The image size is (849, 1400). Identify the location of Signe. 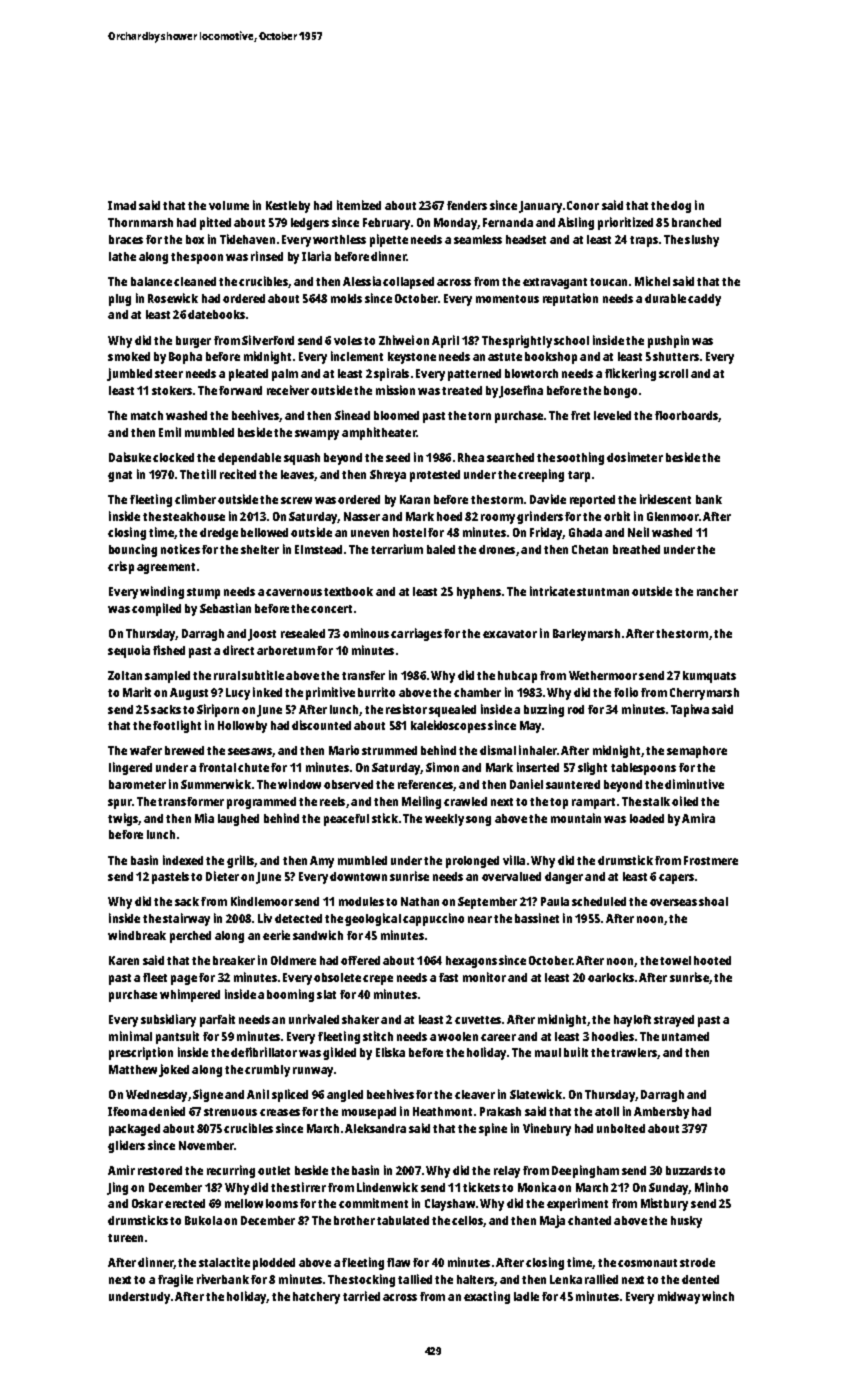
(208, 1095).
